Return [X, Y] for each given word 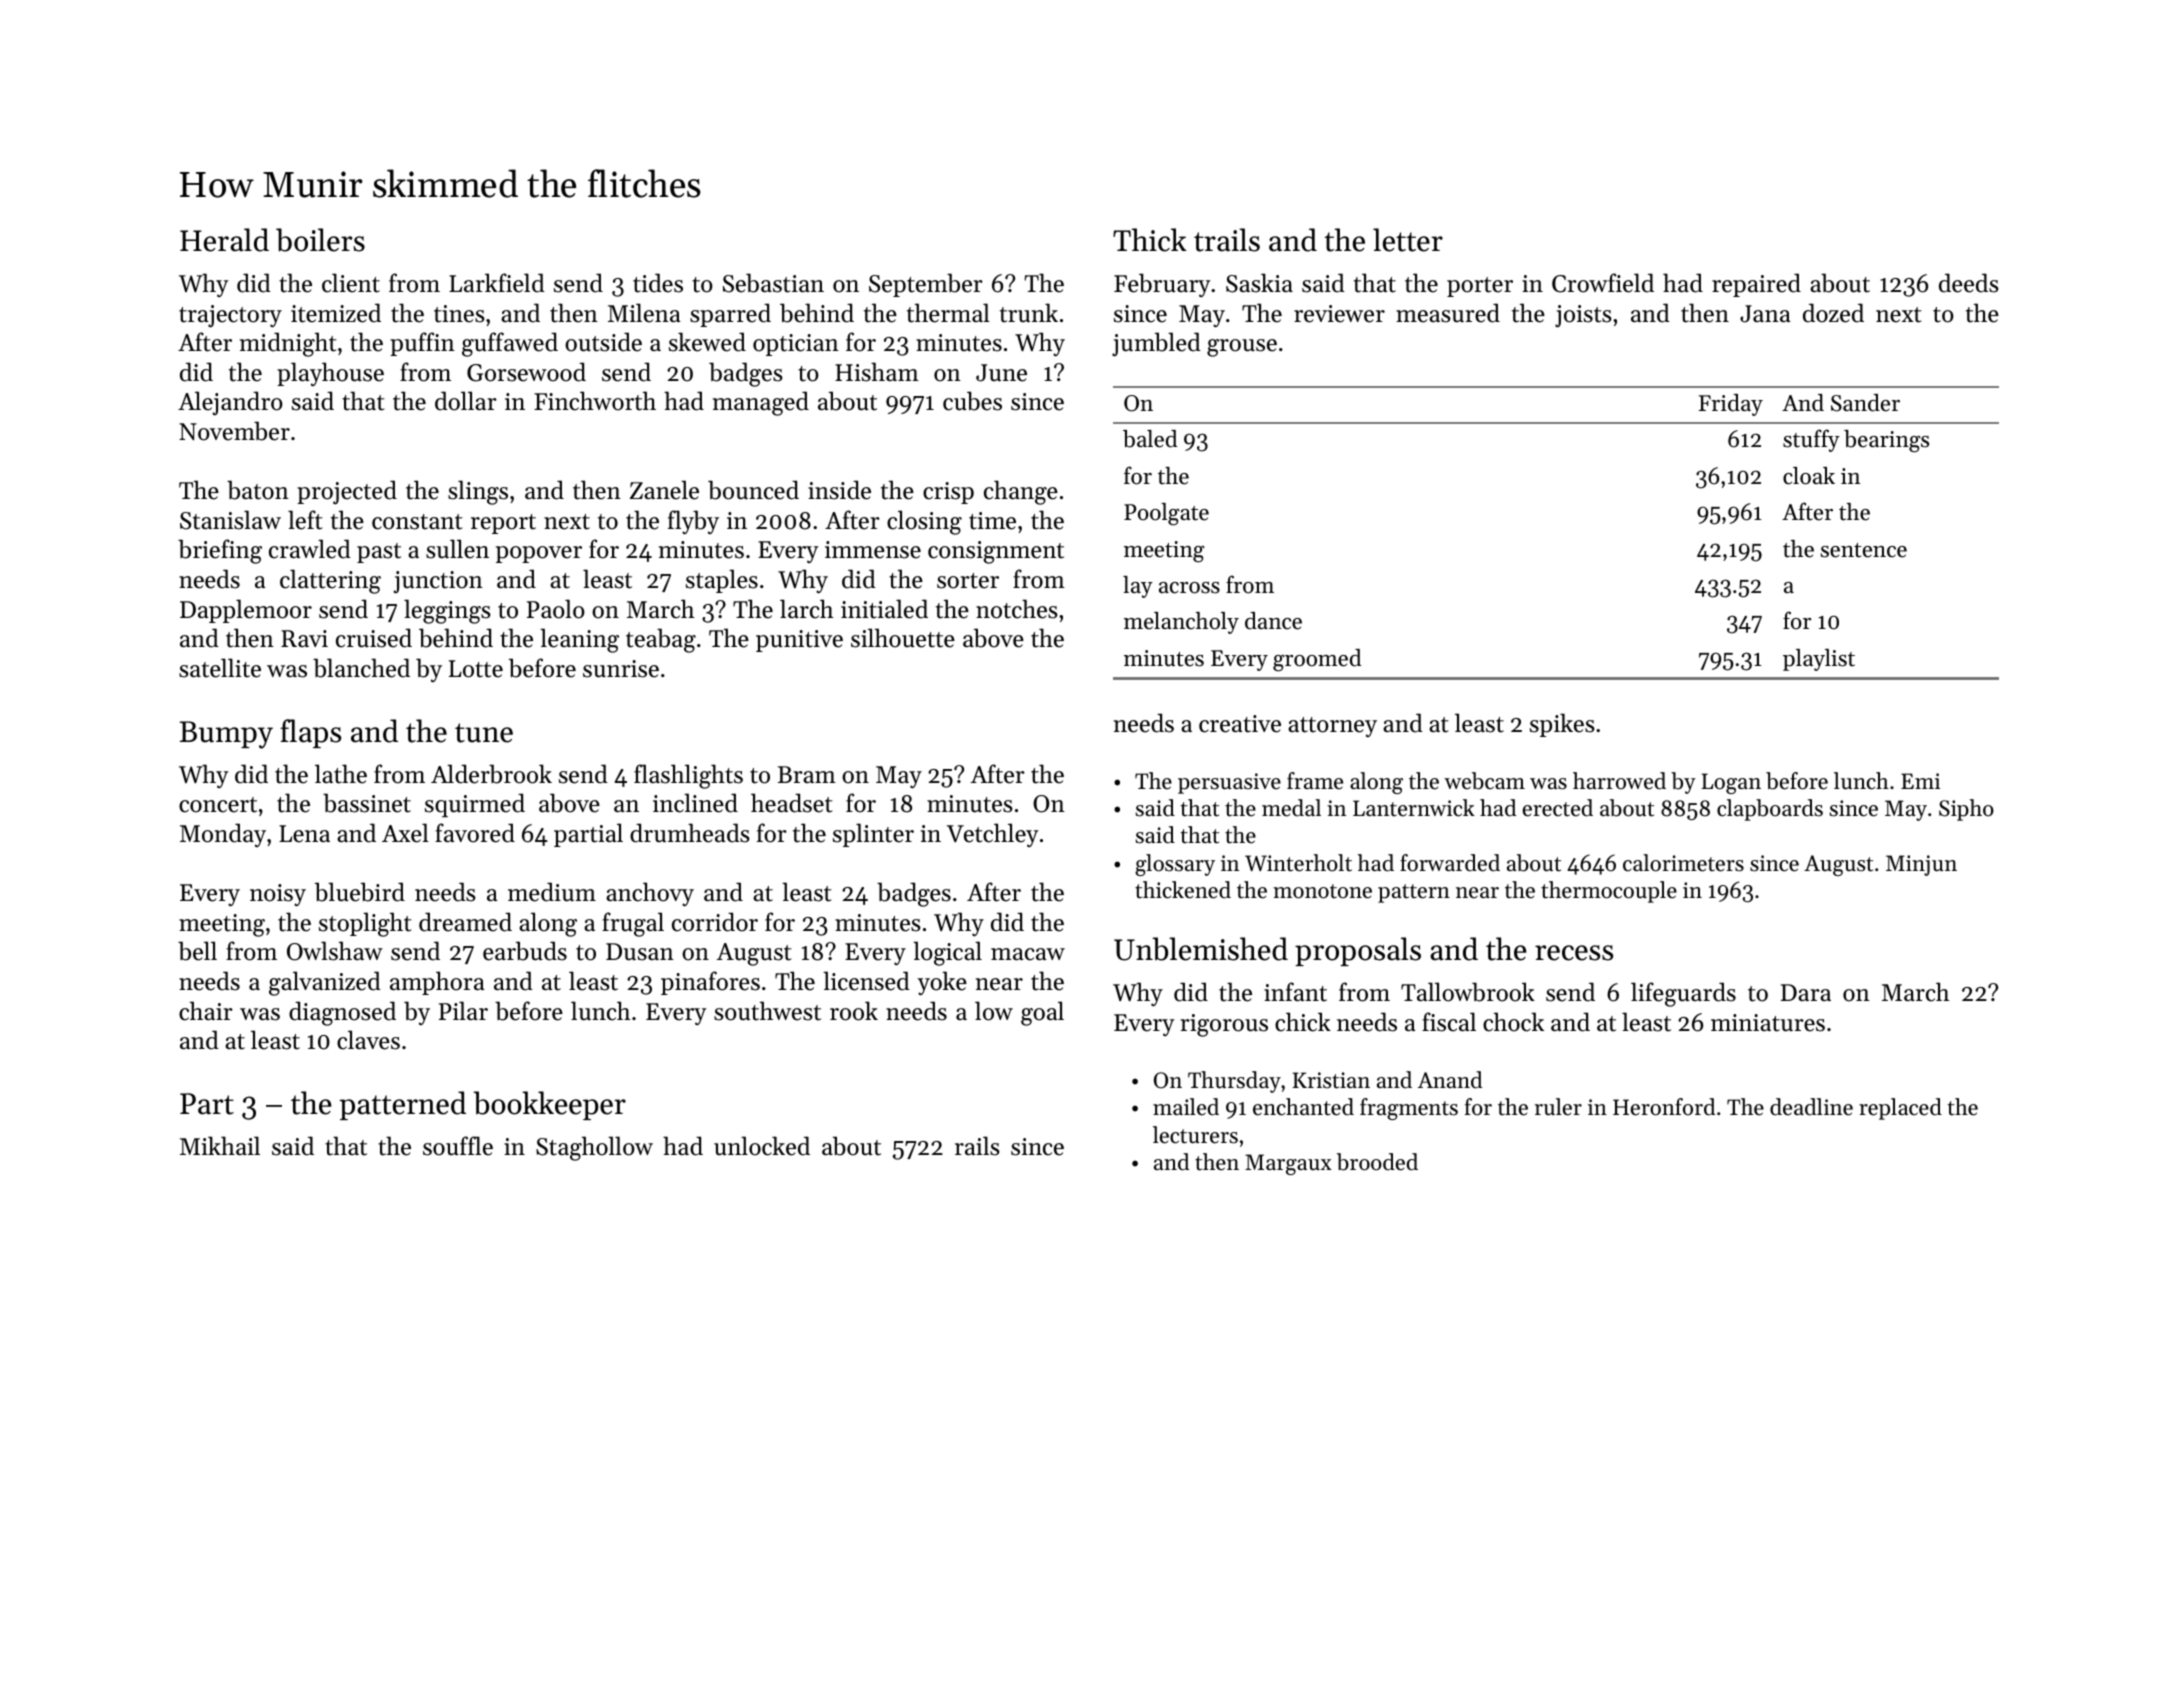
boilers [320, 240]
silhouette [903, 638]
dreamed [465, 922]
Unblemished [1201, 949]
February [1162, 285]
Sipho [1966, 810]
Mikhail [220, 1145]
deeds [1969, 283]
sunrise [621, 669]
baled [1150, 439]
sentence [1864, 550]
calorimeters [1683, 863]
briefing [220, 551]
